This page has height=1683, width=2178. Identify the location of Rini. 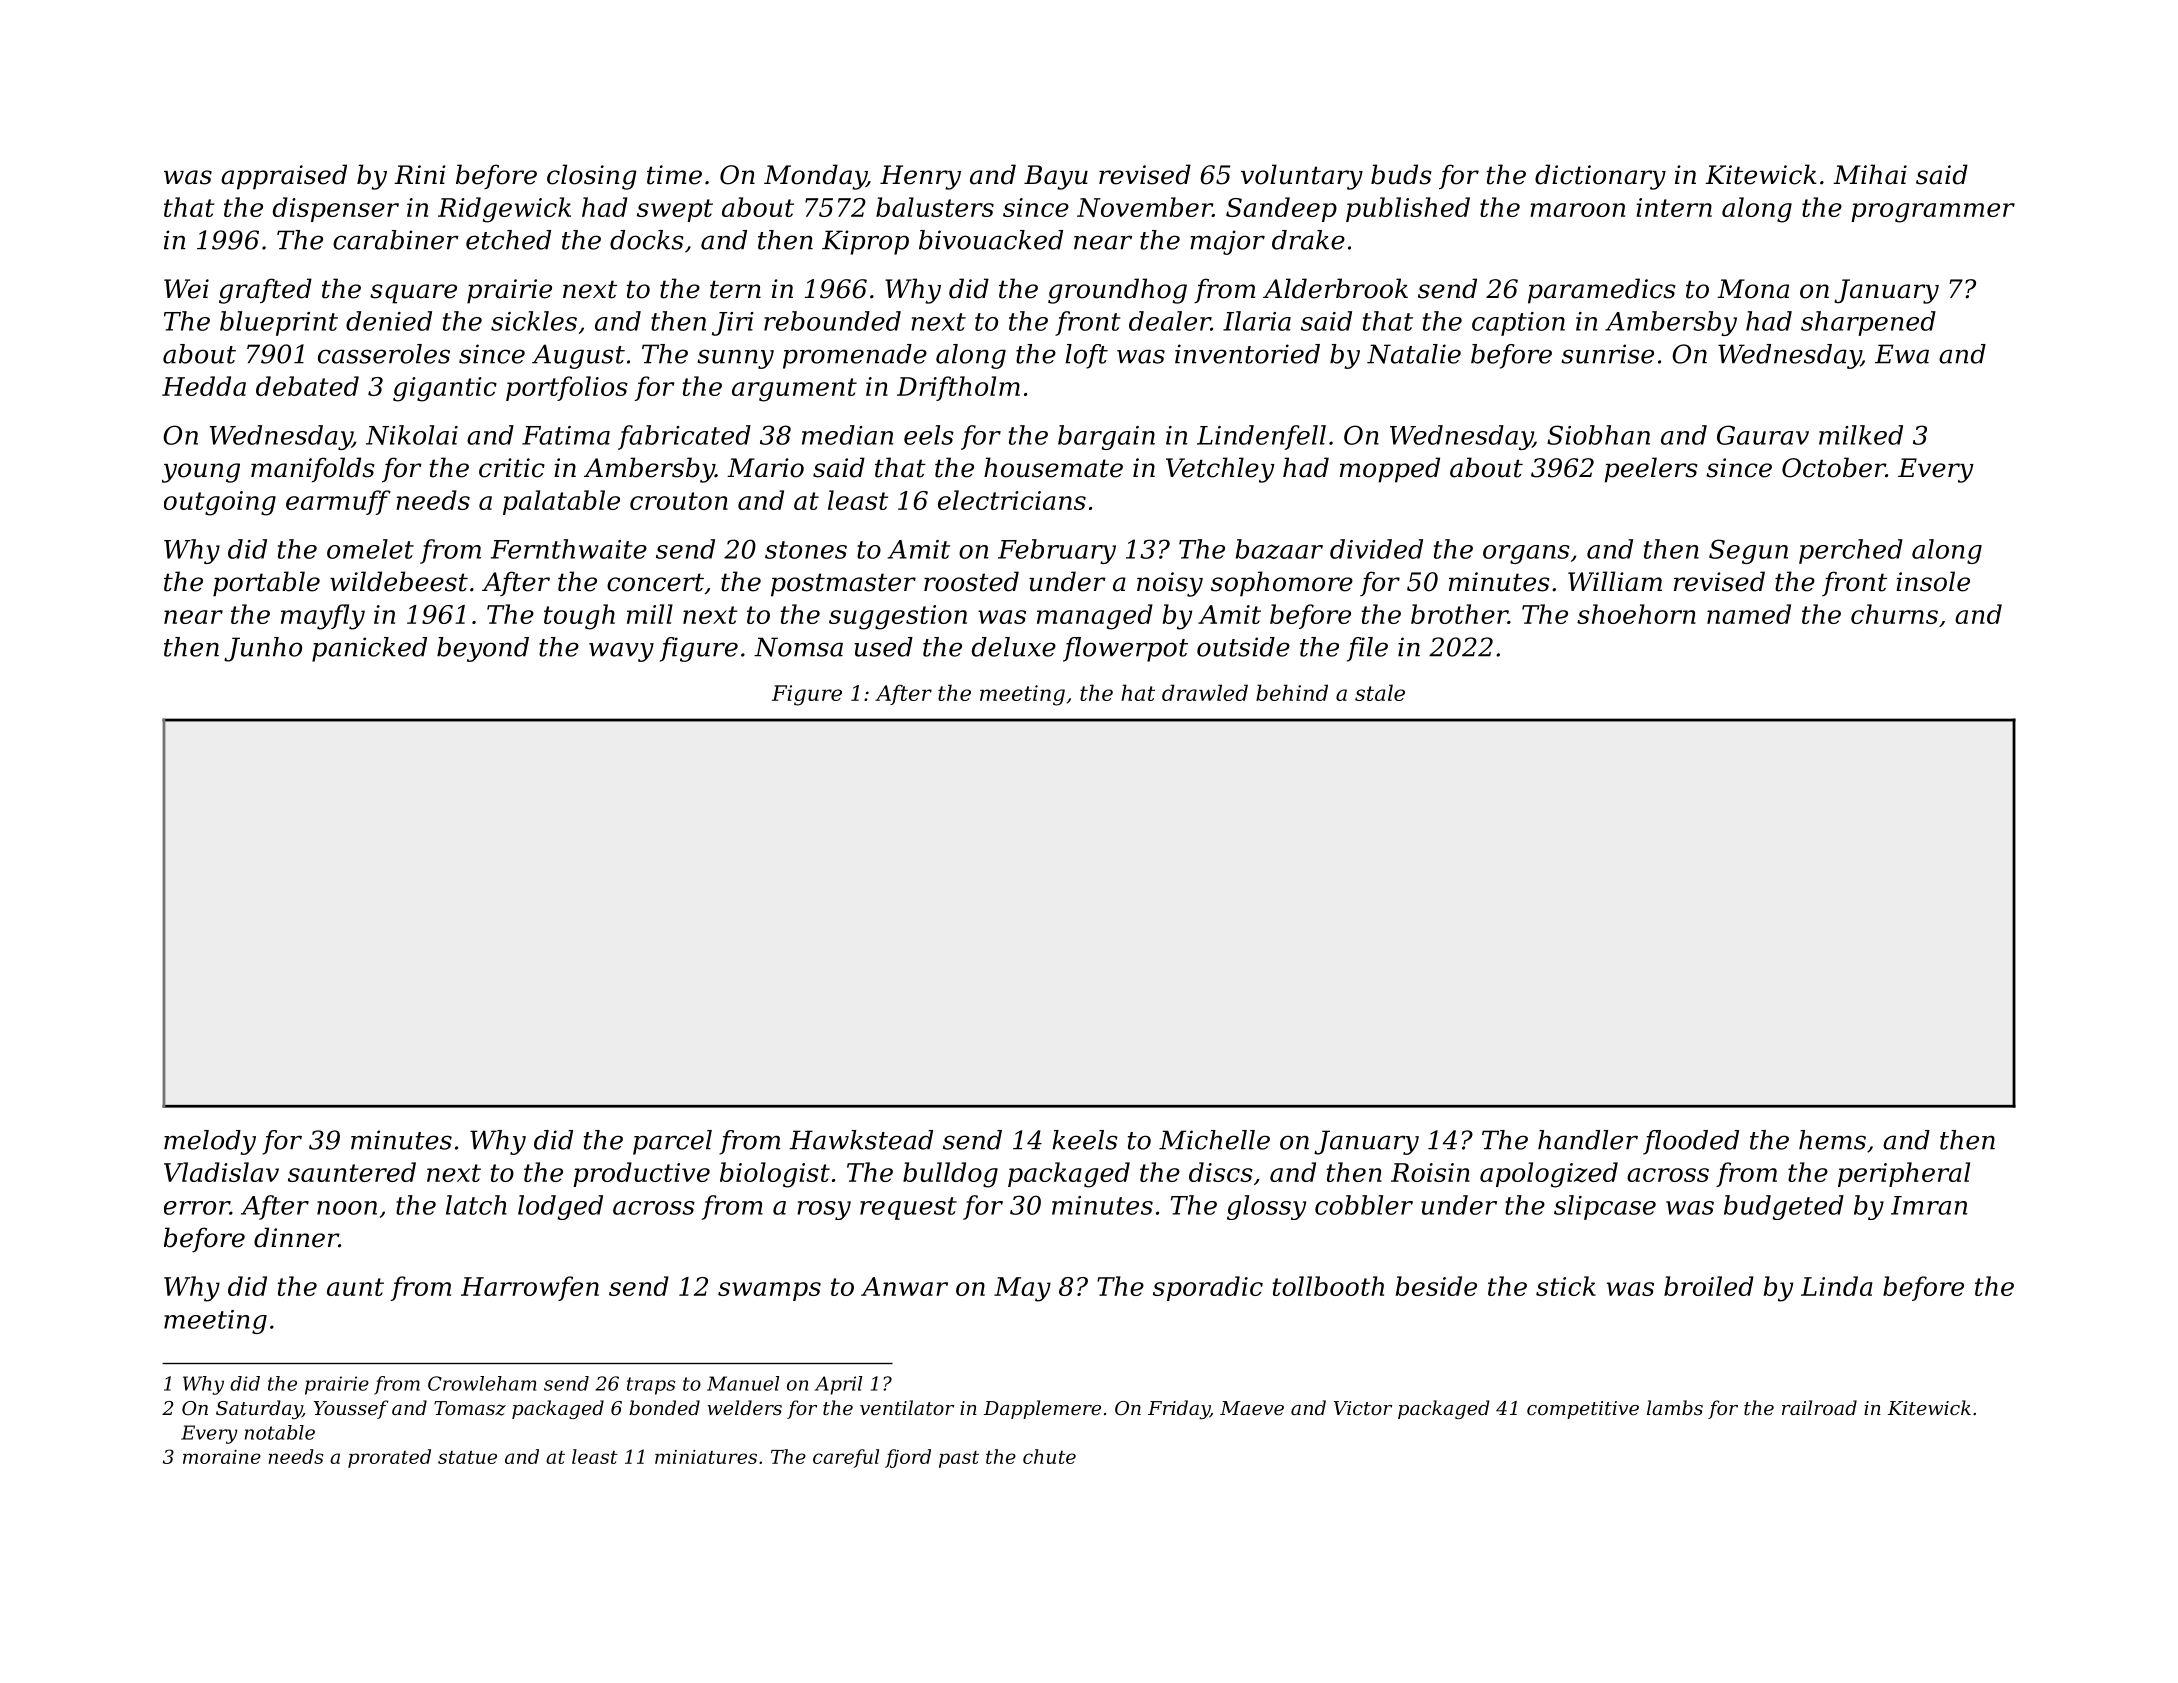
(420, 174).
